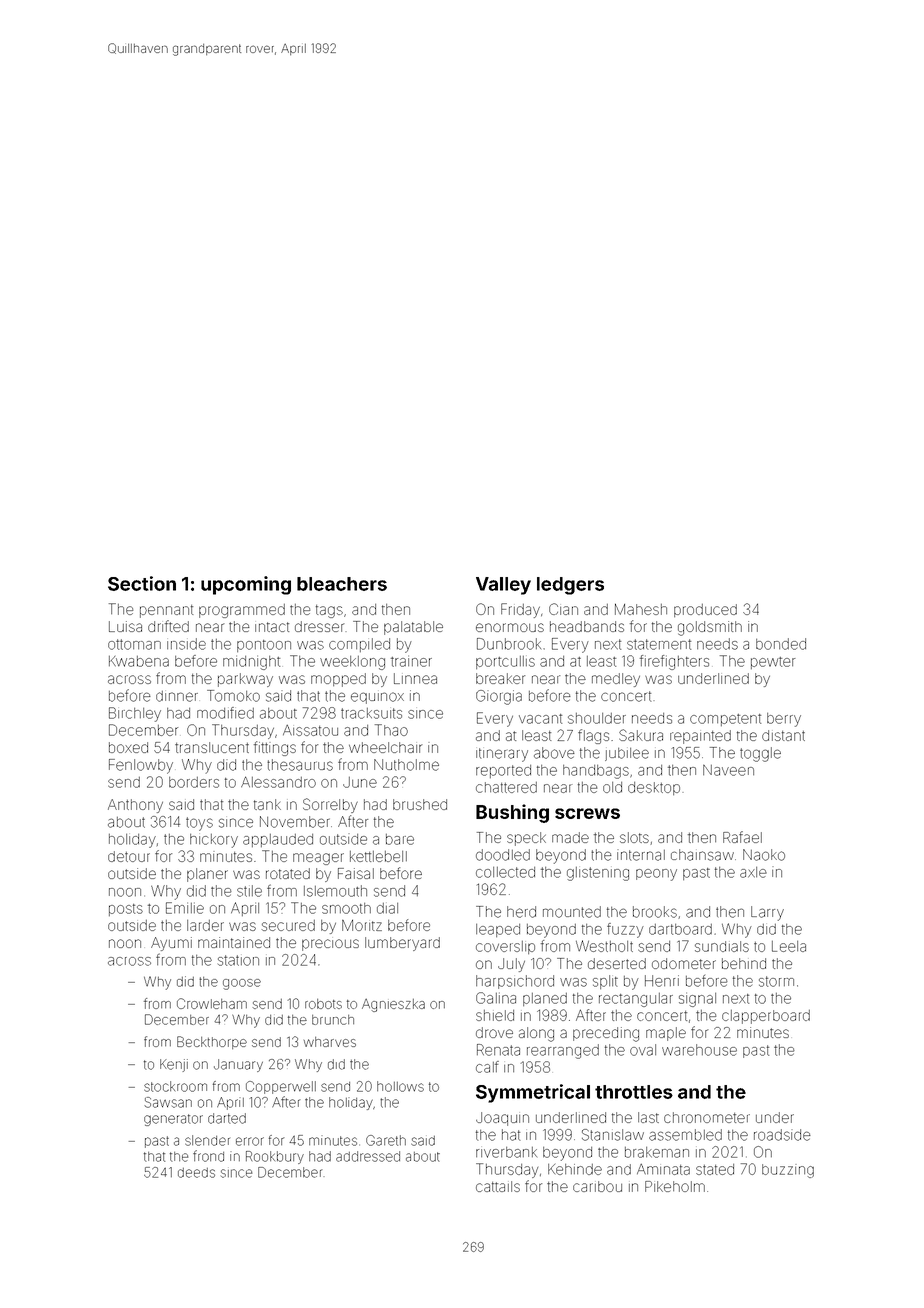 The width and height of the image is (924, 1308). Describe the element at coordinates (234, 942) in the image. I see `maintained` at that location.
